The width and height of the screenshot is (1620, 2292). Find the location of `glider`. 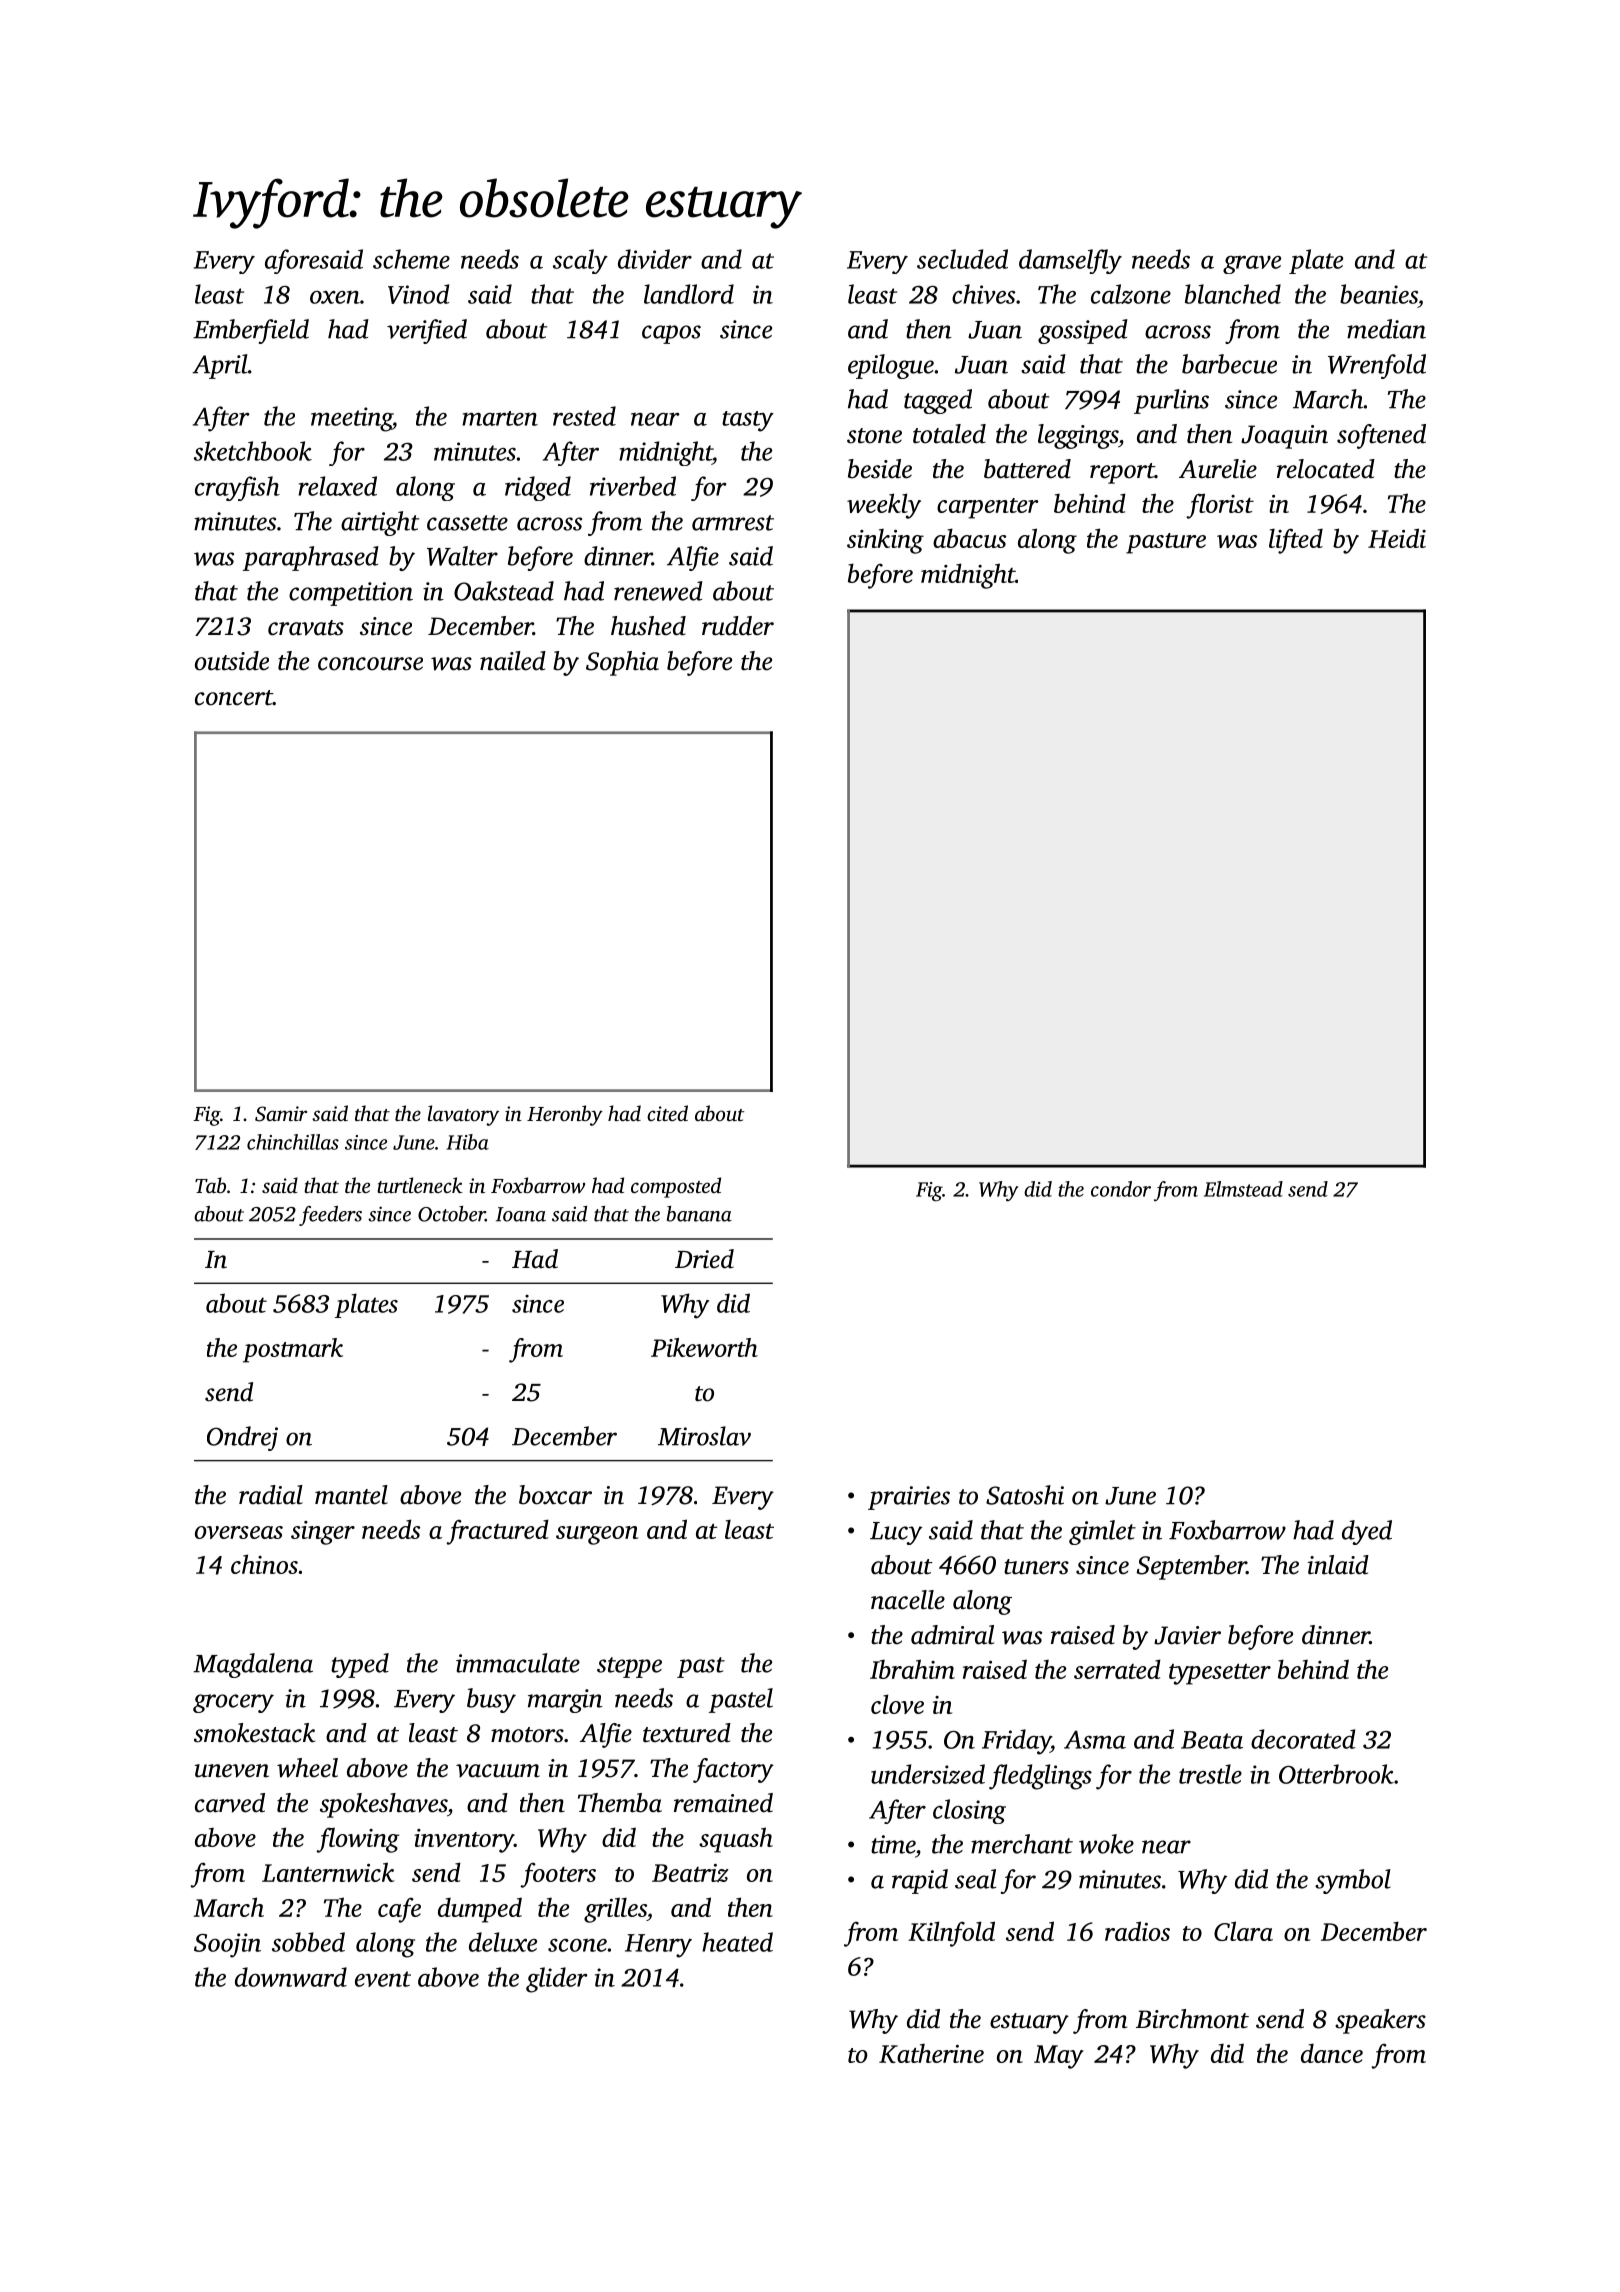

glider is located at coordinates (557, 1980).
